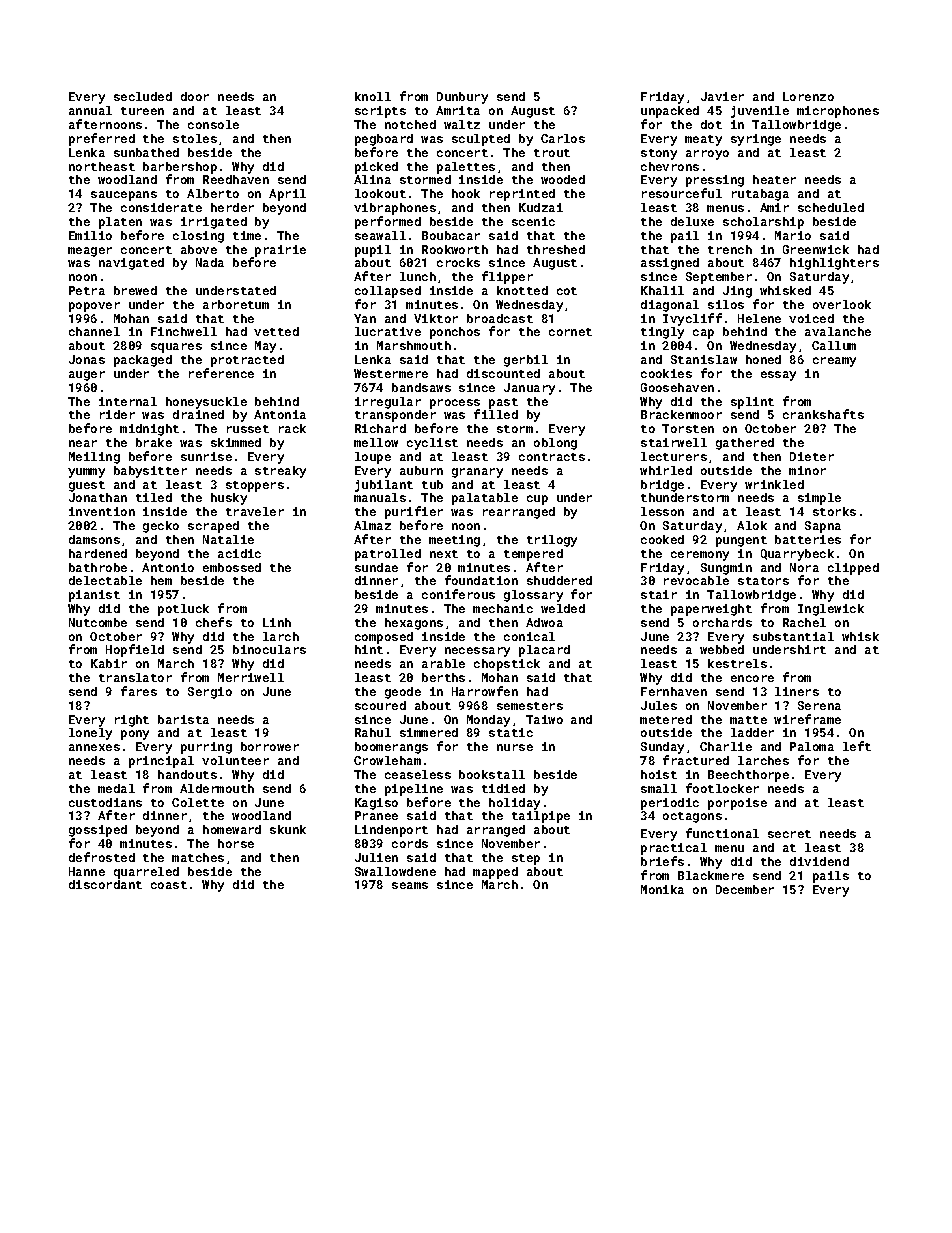 Image resolution: width=952 pixels, height=1233 pixels. I want to click on Marshmouth, so click(414, 345).
